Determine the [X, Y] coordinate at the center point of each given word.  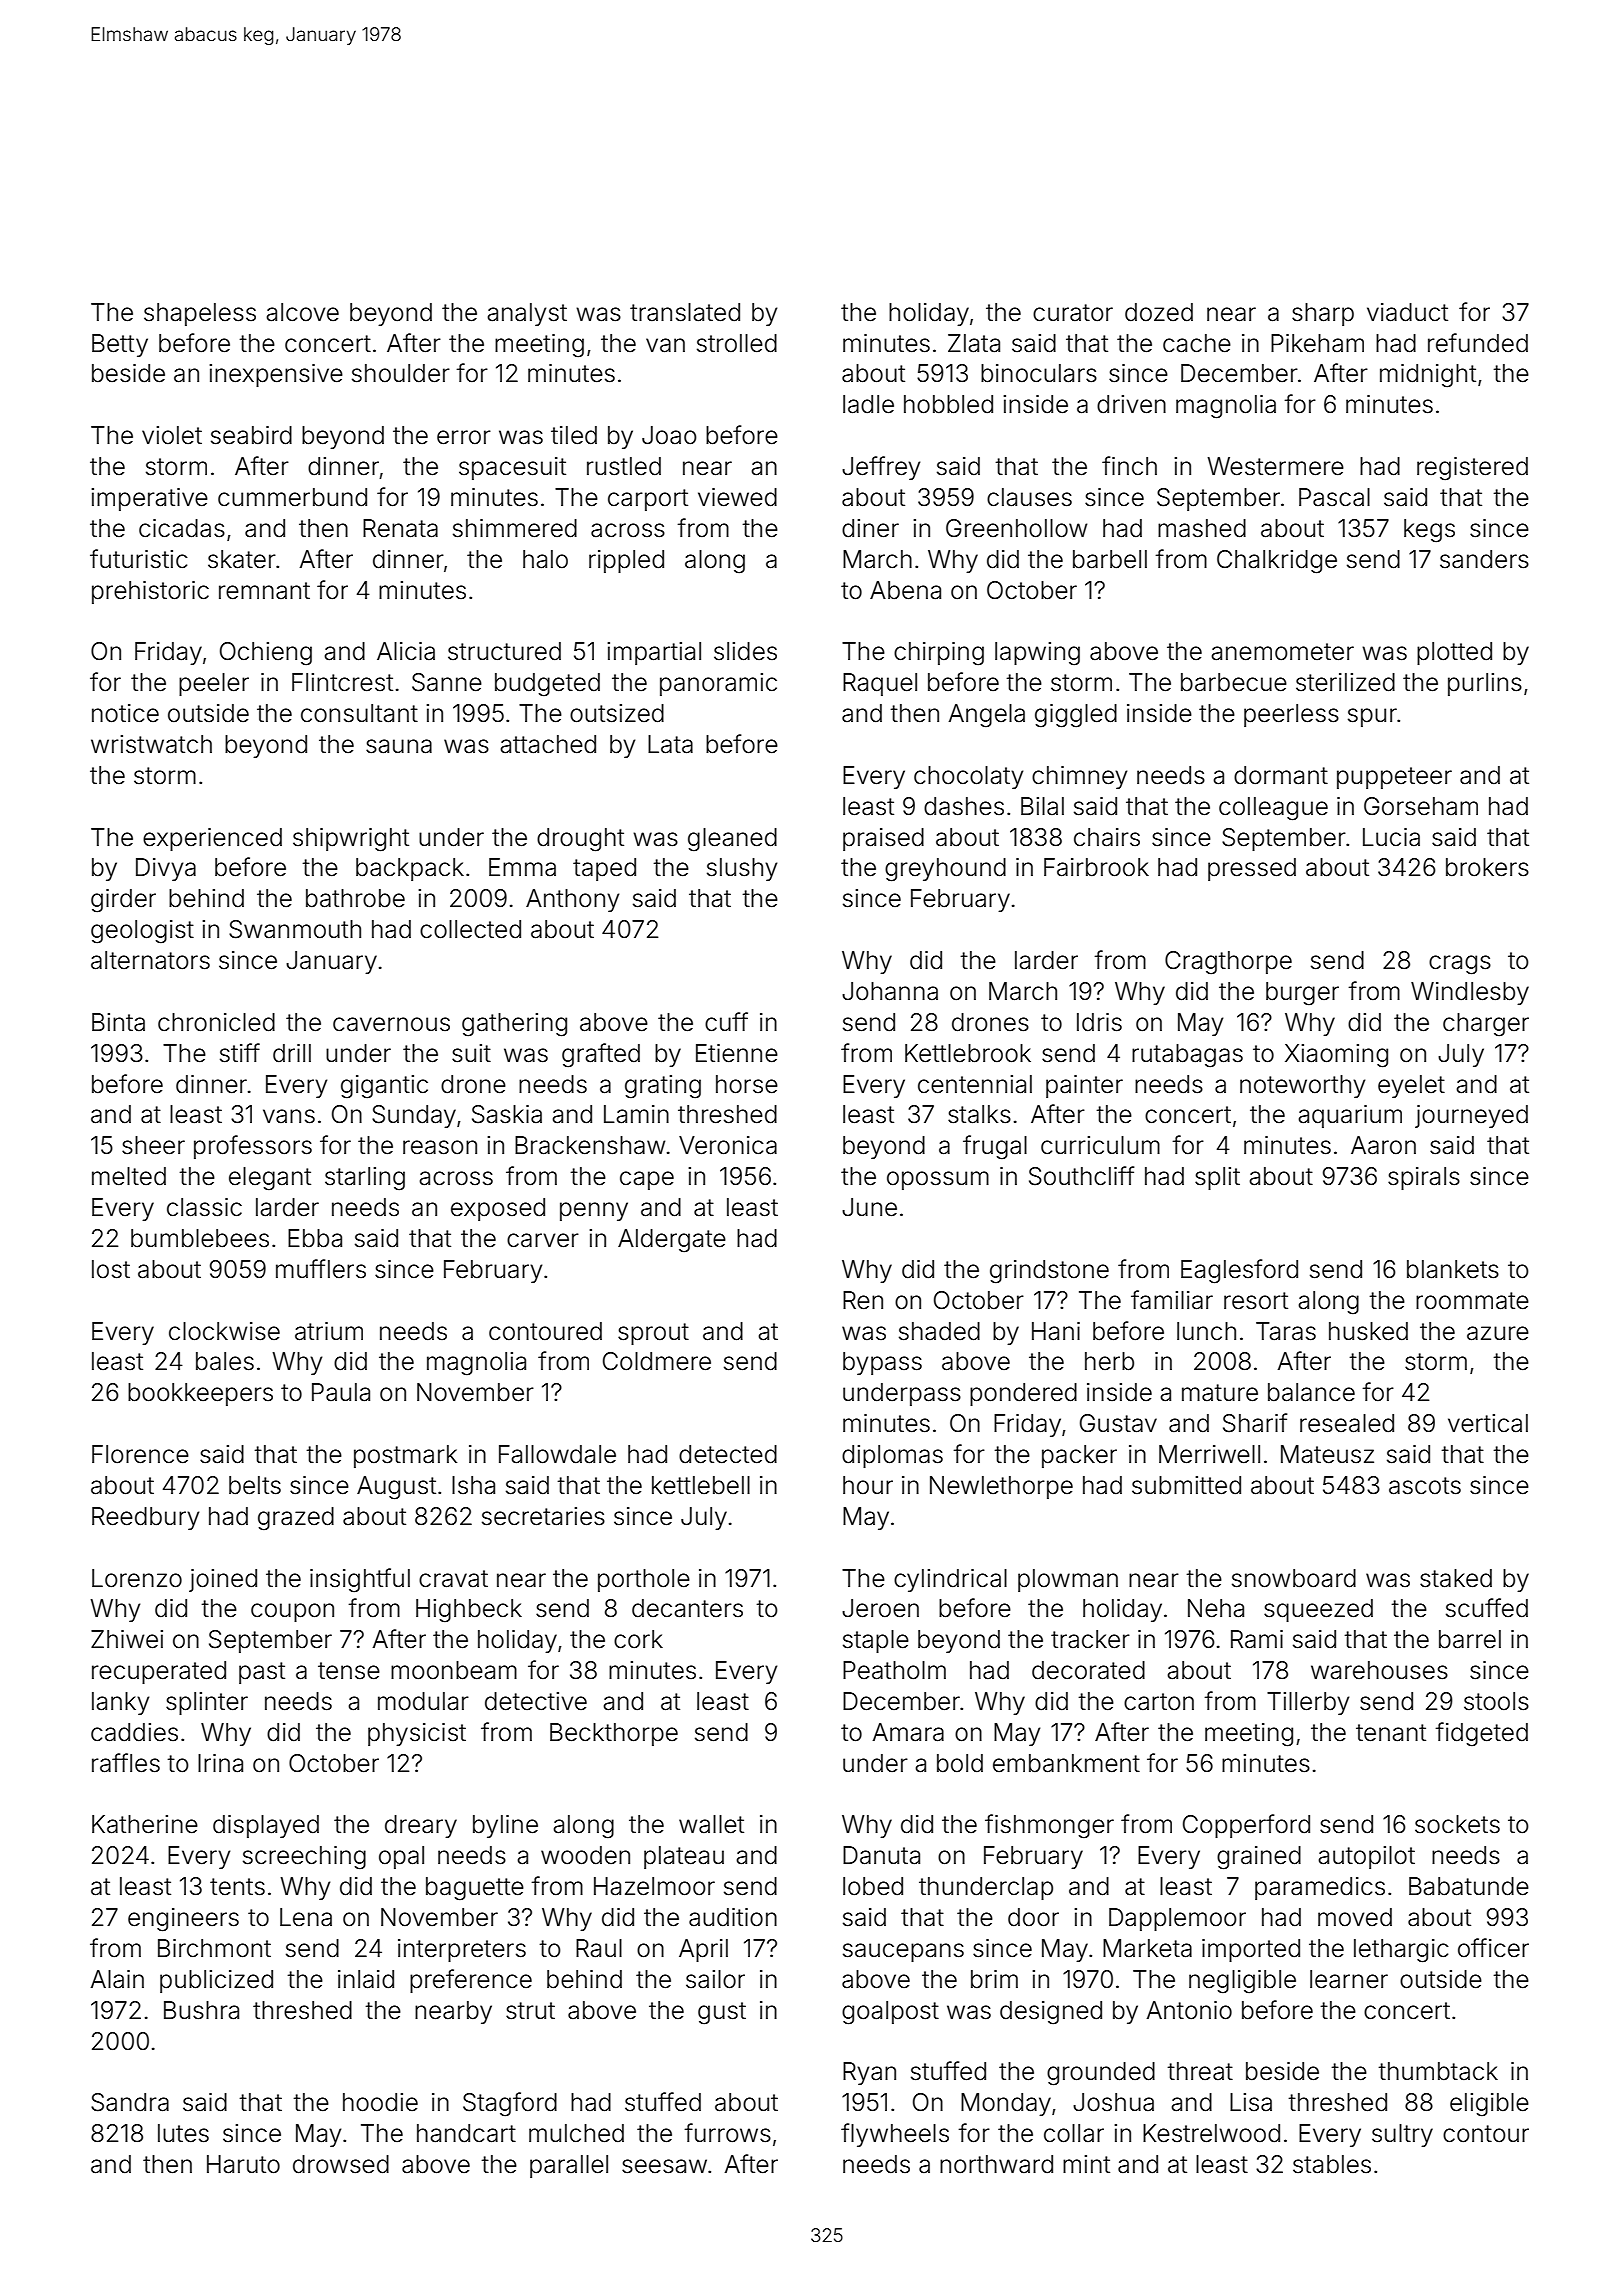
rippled [626, 561]
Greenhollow [1016, 528]
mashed [1202, 528]
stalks [979, 1114]
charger [1486, 1025]
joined [223, 1580]
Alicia [406, 651]
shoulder [401, 373]
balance [1311, 1392]
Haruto [243, 2164]
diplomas [892, 1456]
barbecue [1234, 682]
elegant [270, 1179]
